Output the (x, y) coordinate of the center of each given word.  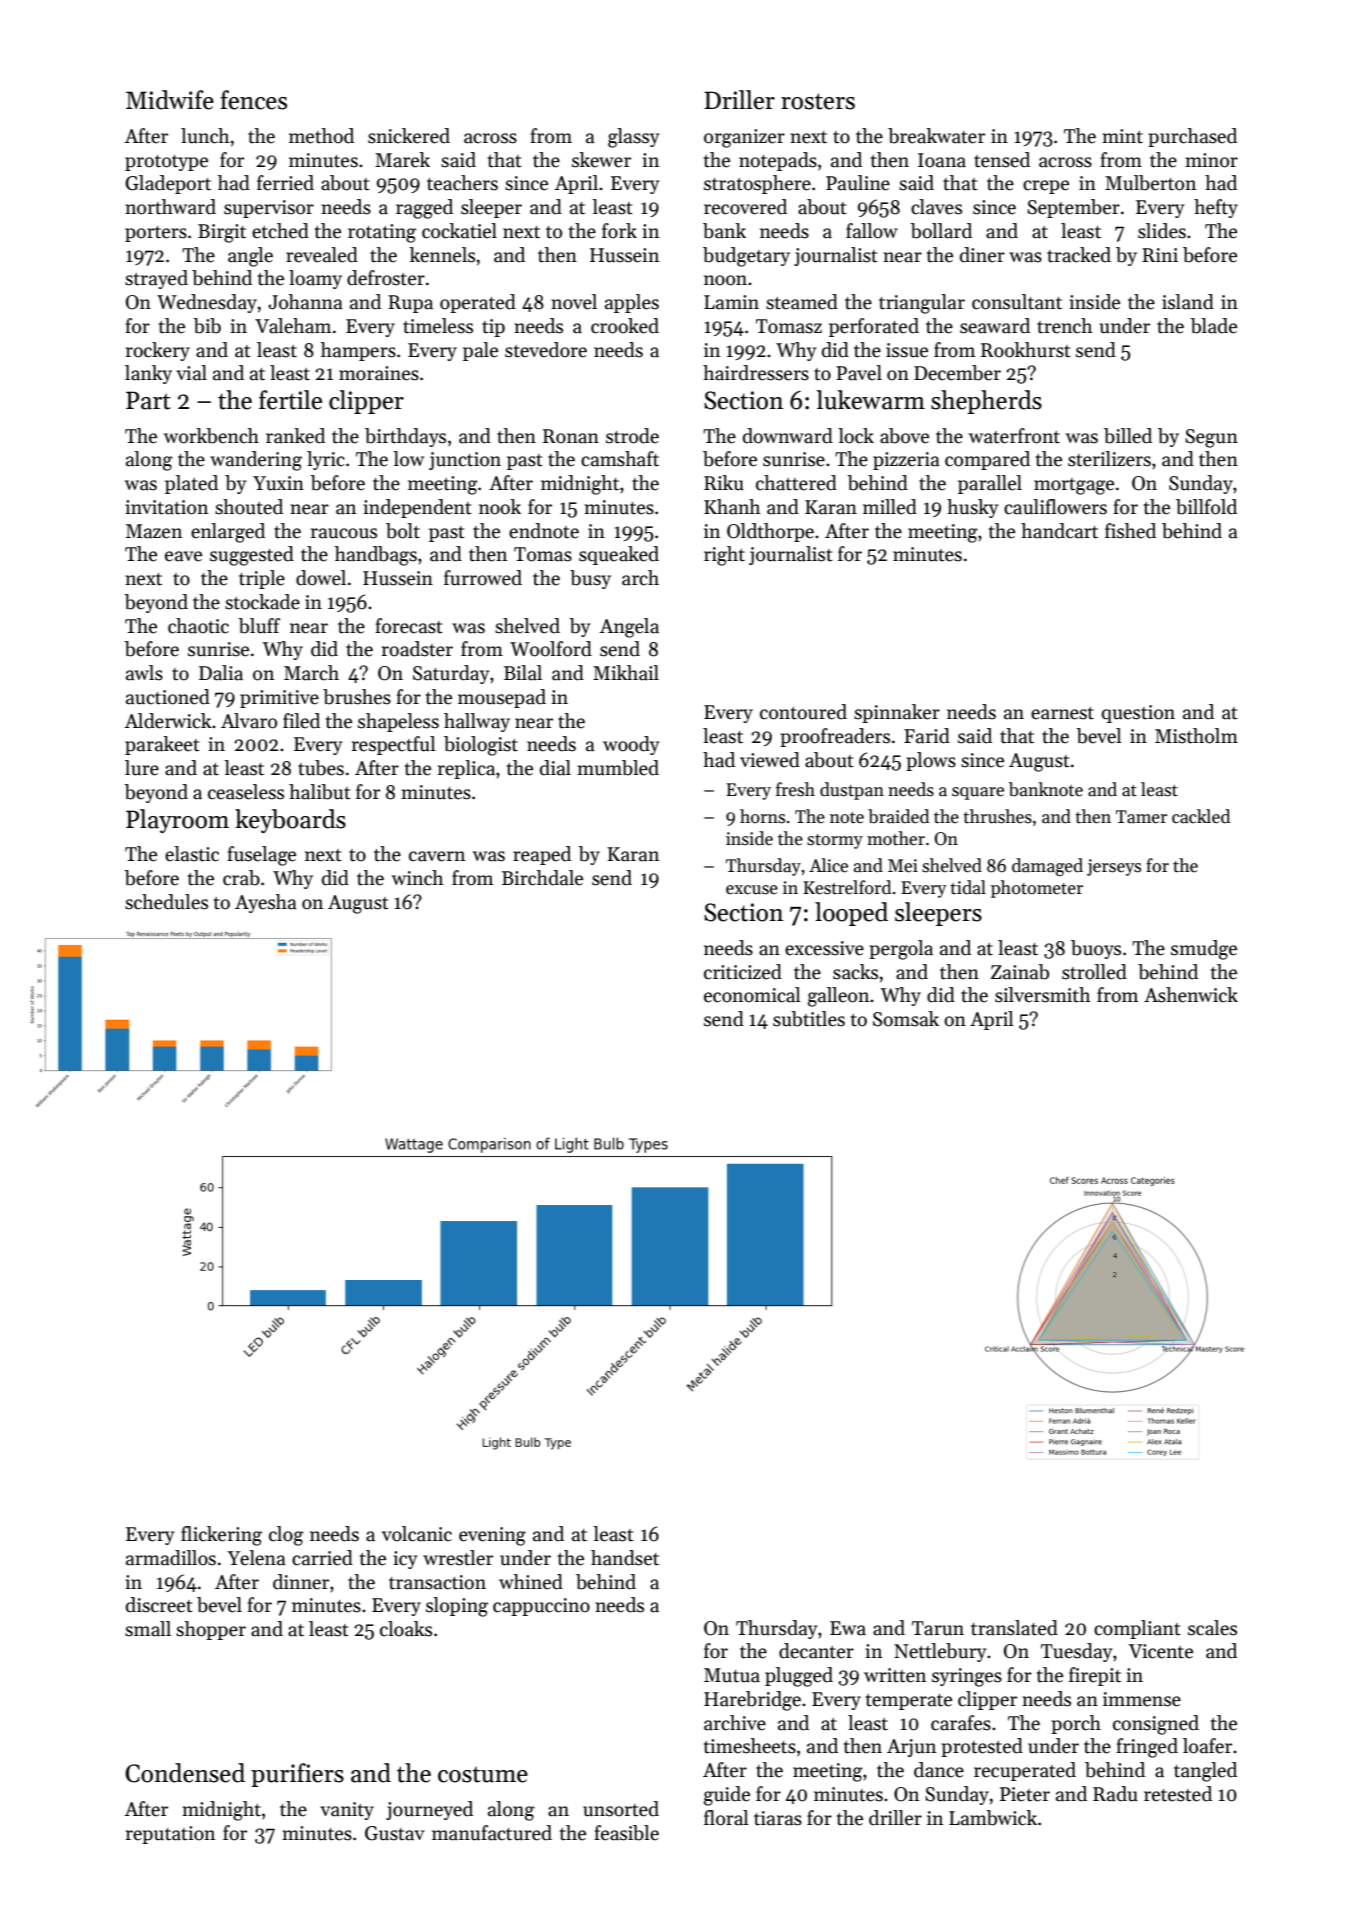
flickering (221, 1536)
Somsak (906, 1019)
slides (1162, 231)
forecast (409, 626)
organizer (744, 138)
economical (752, 995)
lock (856, 436)
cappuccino (541, 1607)
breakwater (936, 136)
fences (253, 100)
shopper (211, 1630)
